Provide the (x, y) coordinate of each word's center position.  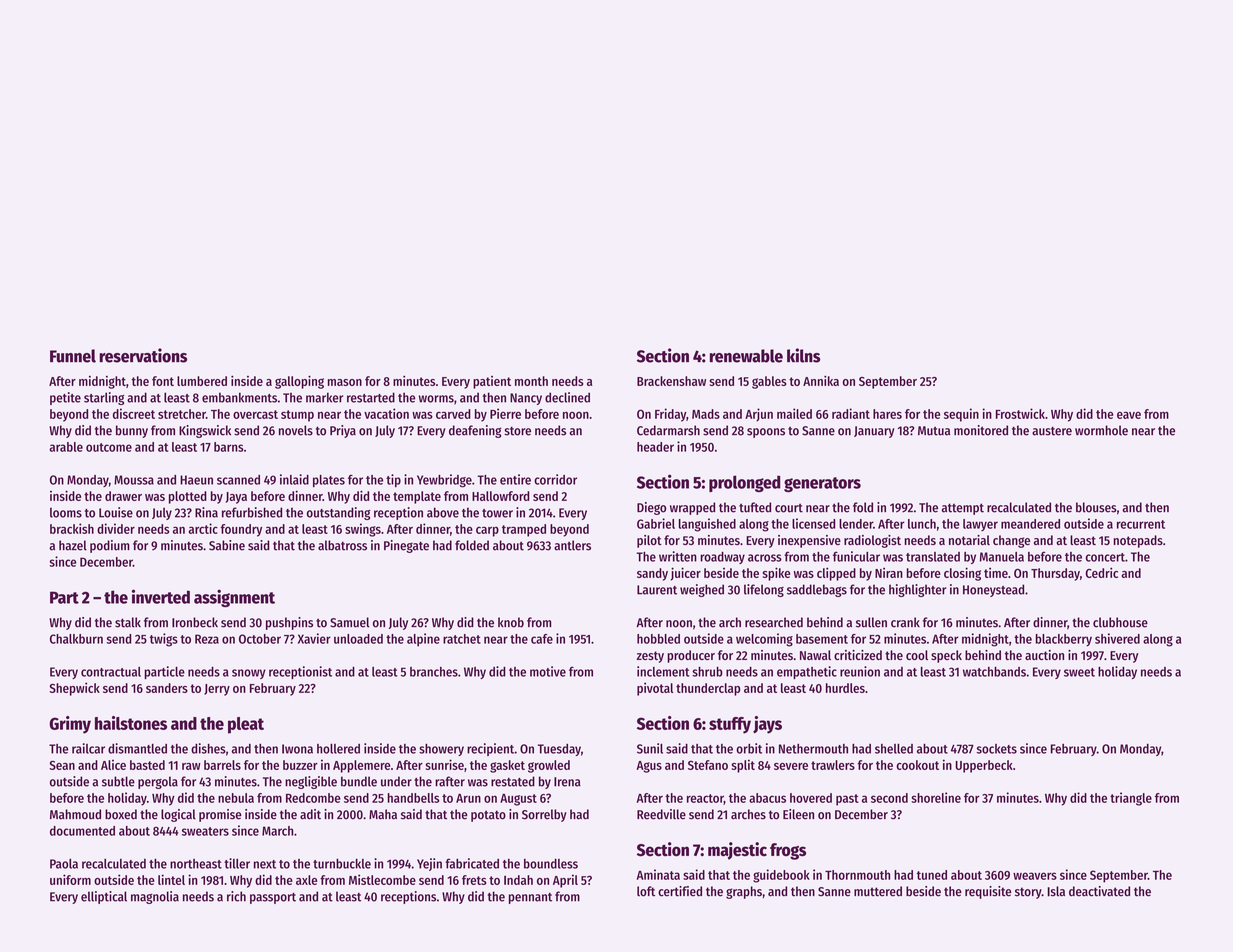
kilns (804, 355)
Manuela (1002, 557)
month (531, 381)
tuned (932, 875)
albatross (342, 545)
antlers (572, 545)
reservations (143, 355)
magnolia (155, 897)
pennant (530, 898)
